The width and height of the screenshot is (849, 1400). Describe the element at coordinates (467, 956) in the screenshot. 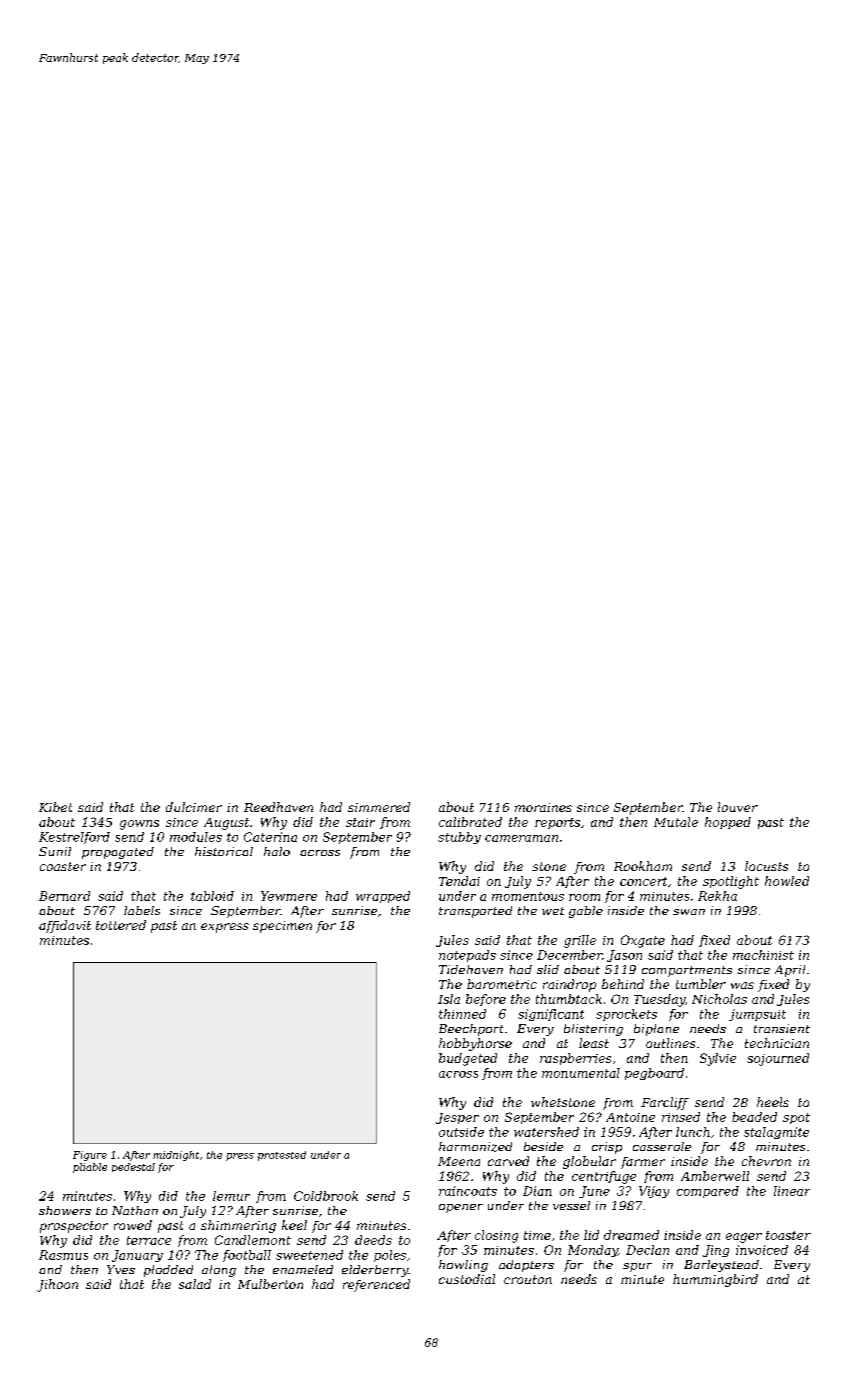

I see `notepads` at that location.
